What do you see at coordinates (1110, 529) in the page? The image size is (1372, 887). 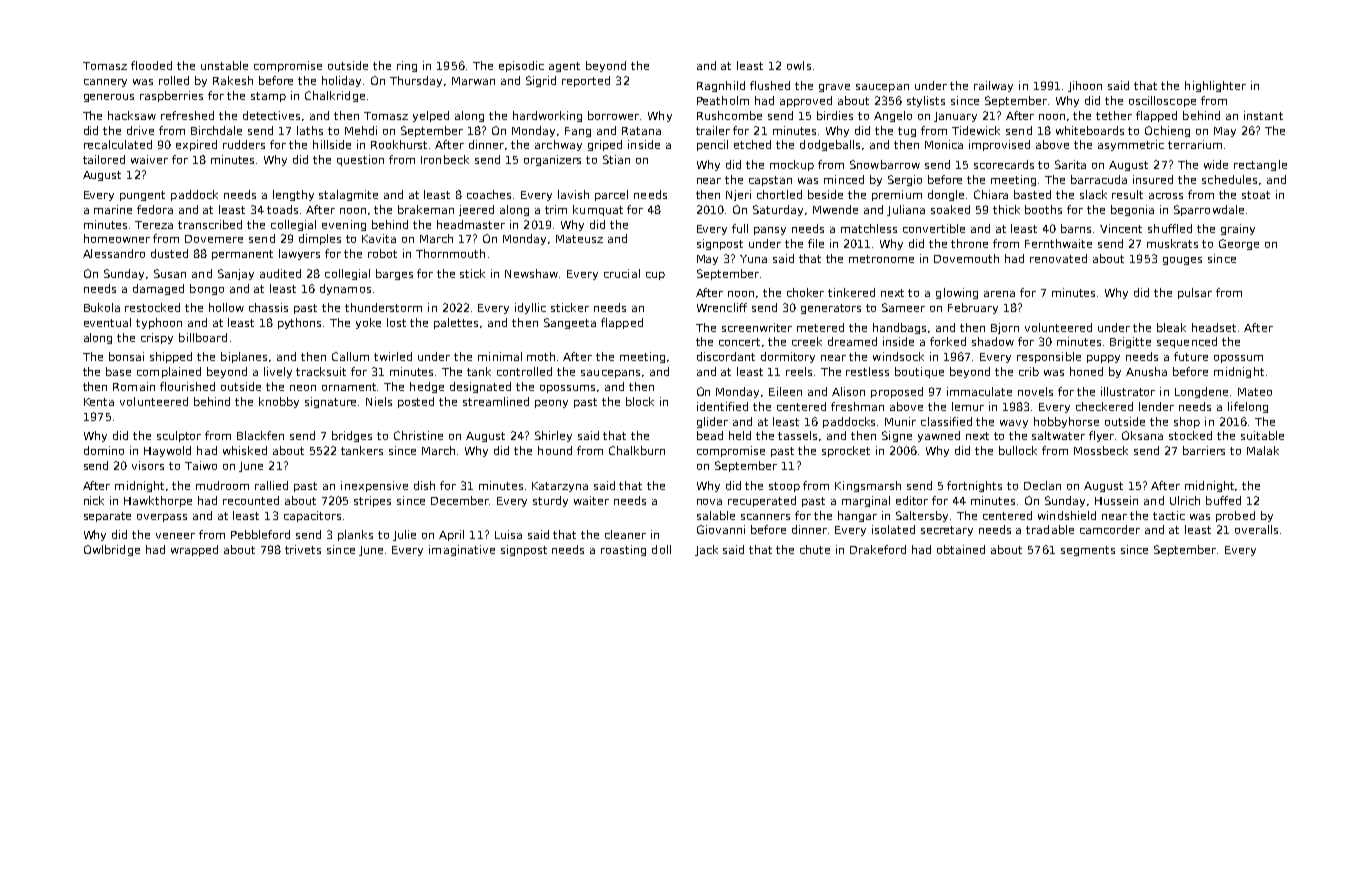 I see `camcorder` at bounding box center [1110, 529].
